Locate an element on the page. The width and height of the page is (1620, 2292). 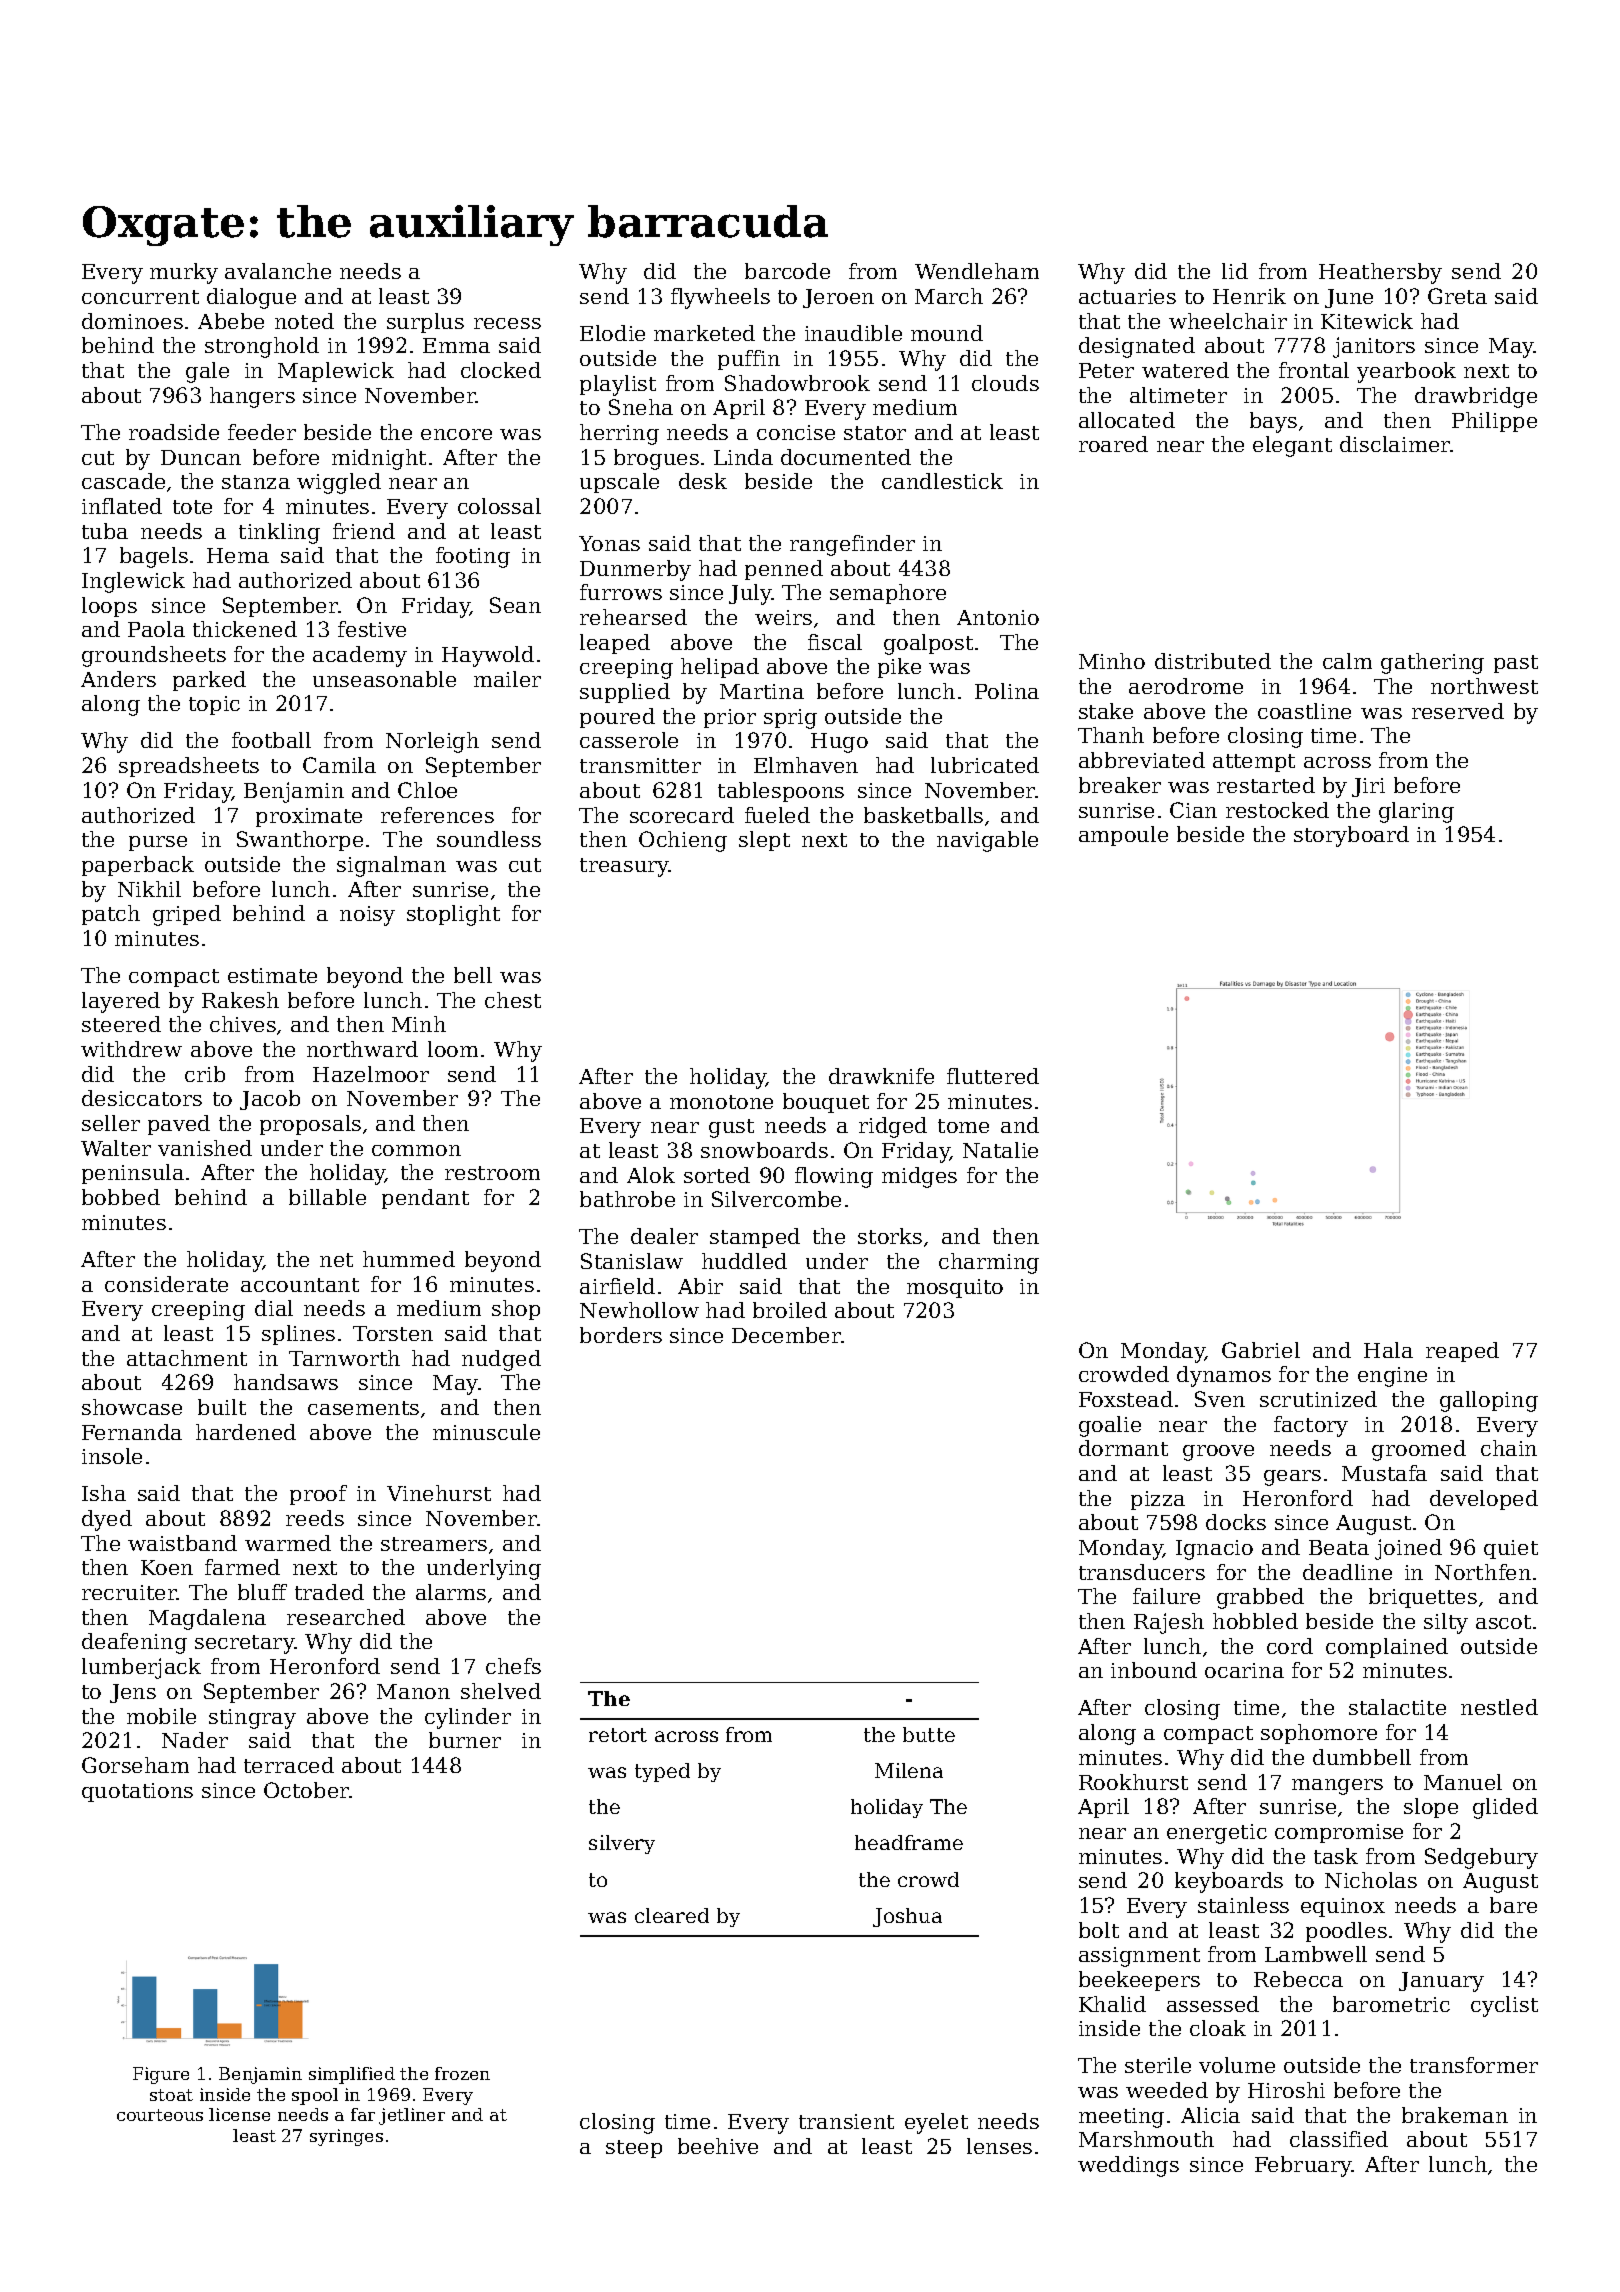
fluttered is located at coordinates (993, 1076).
